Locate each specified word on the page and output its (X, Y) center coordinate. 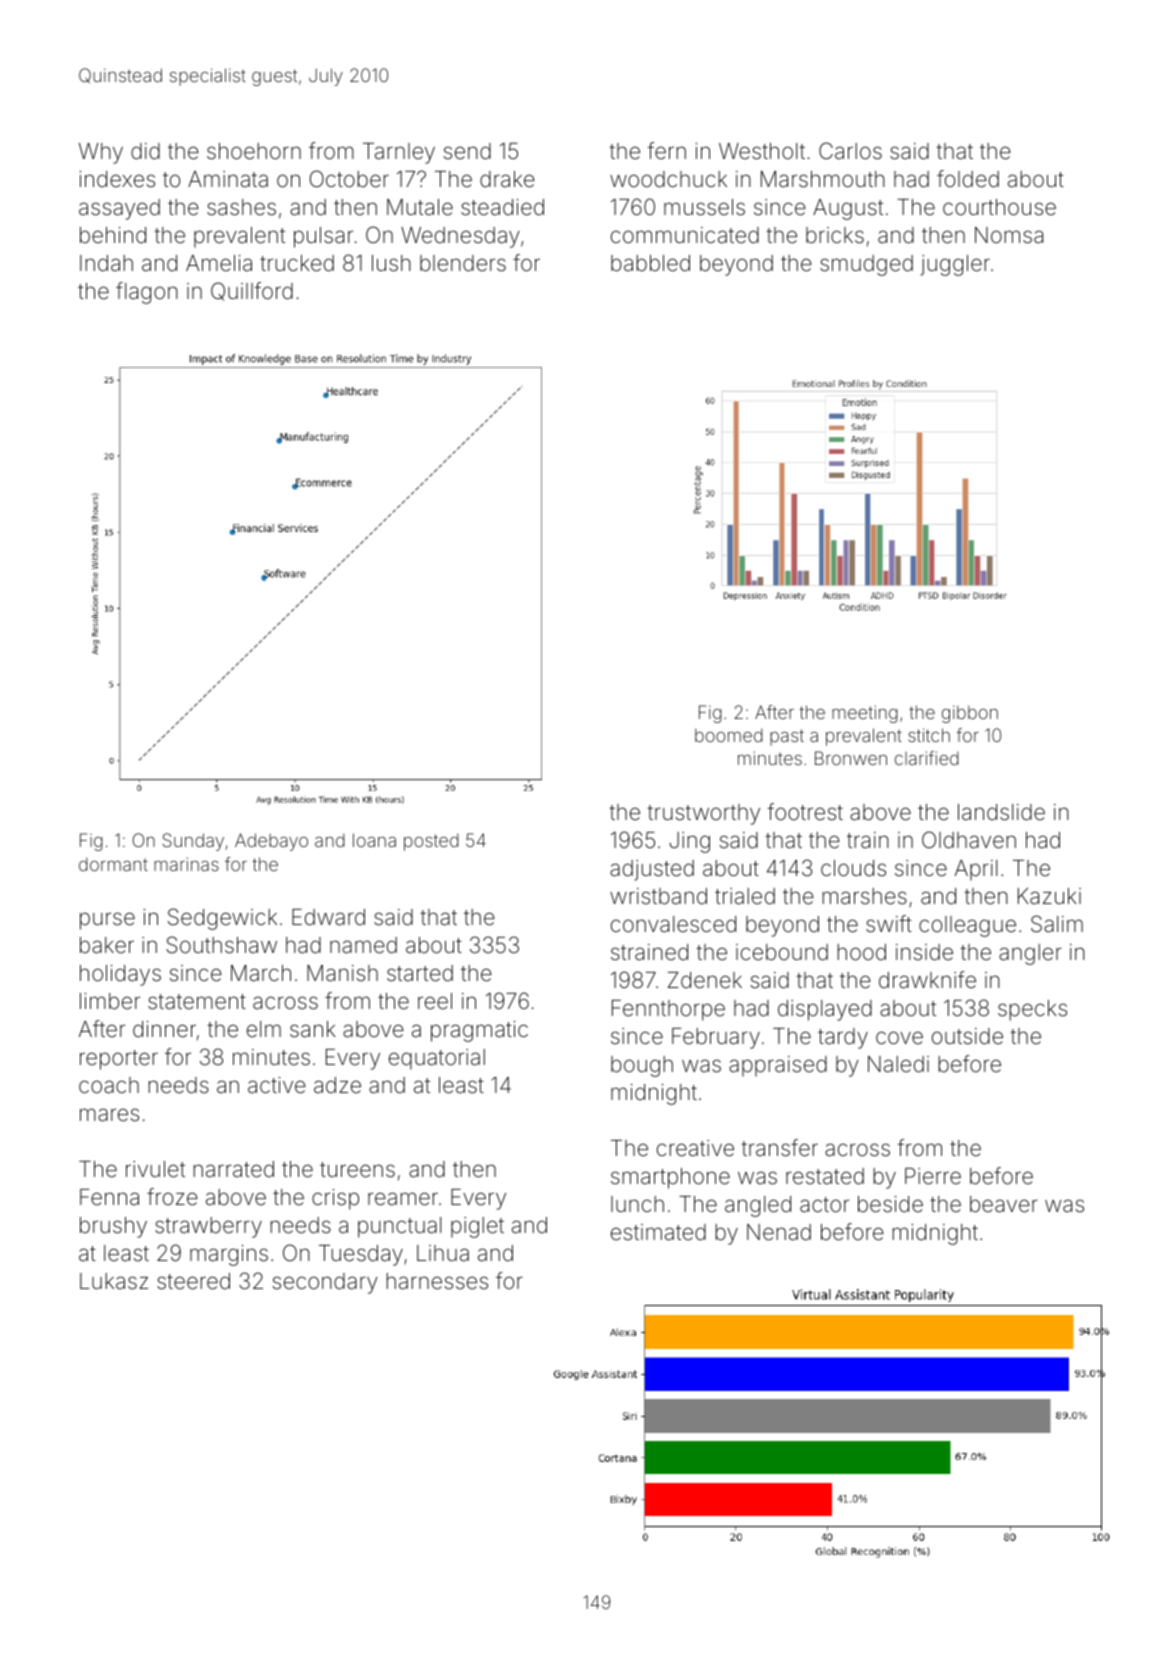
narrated (233, 1169)
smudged (866, 265)
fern (666, 150)
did (145, 151)
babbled (650, 263)
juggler (955, 265)
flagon (147, 293)
